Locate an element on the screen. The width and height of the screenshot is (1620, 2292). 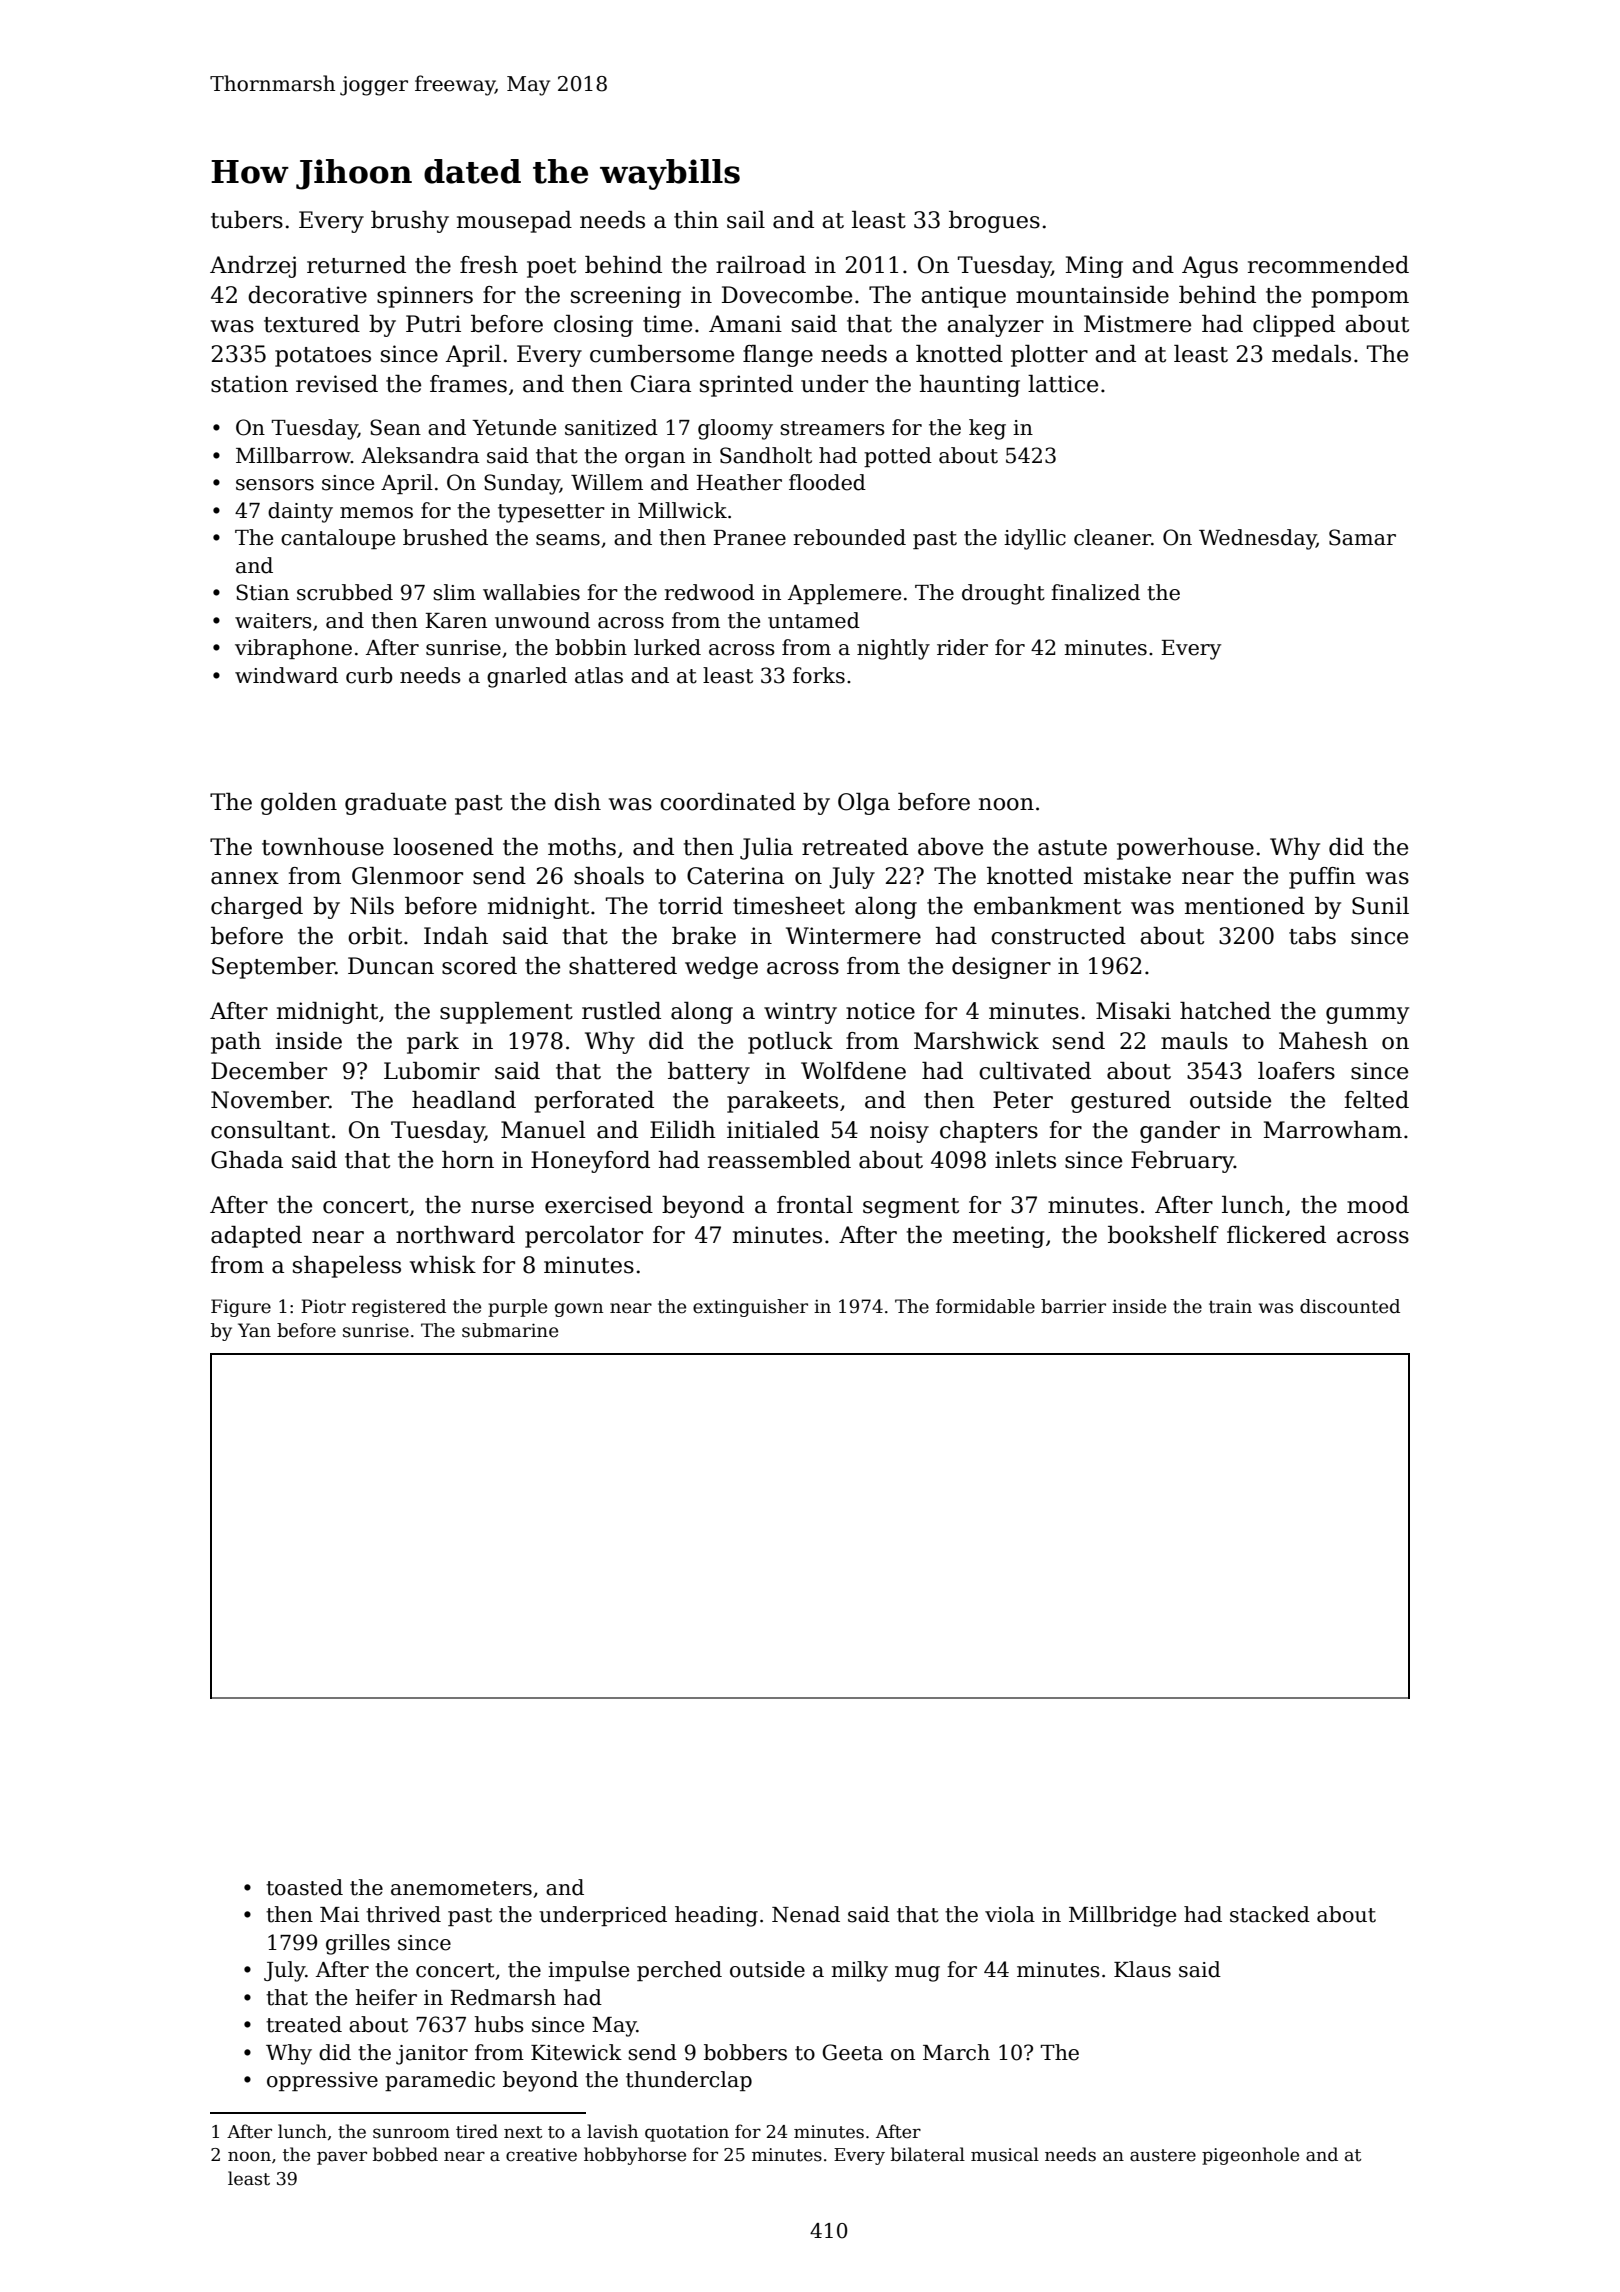
Millbarrow is located at coordinates (293, 455).
